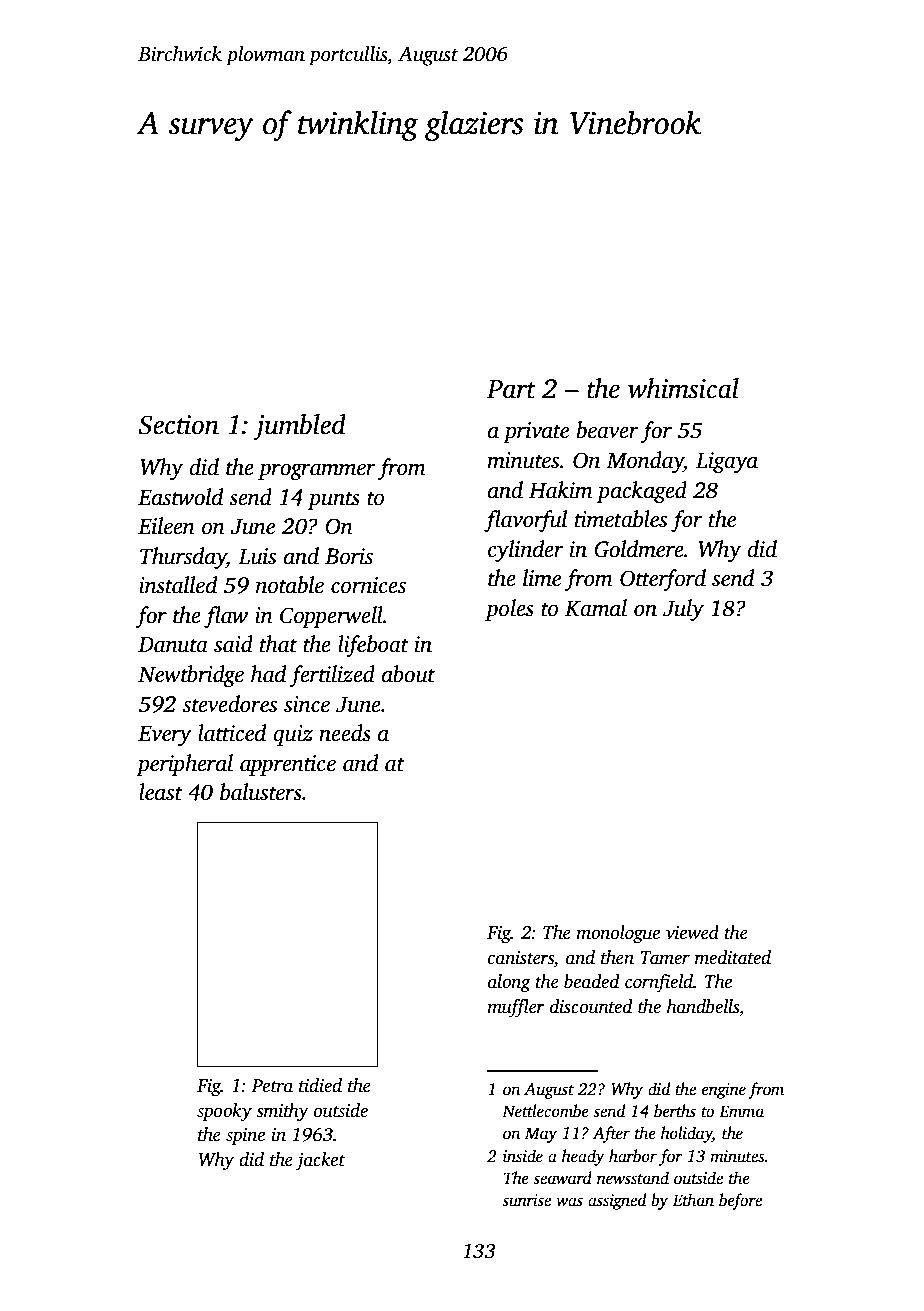 This page has height=1311, width=924. I want to click on viewed, so click(692, 932).
